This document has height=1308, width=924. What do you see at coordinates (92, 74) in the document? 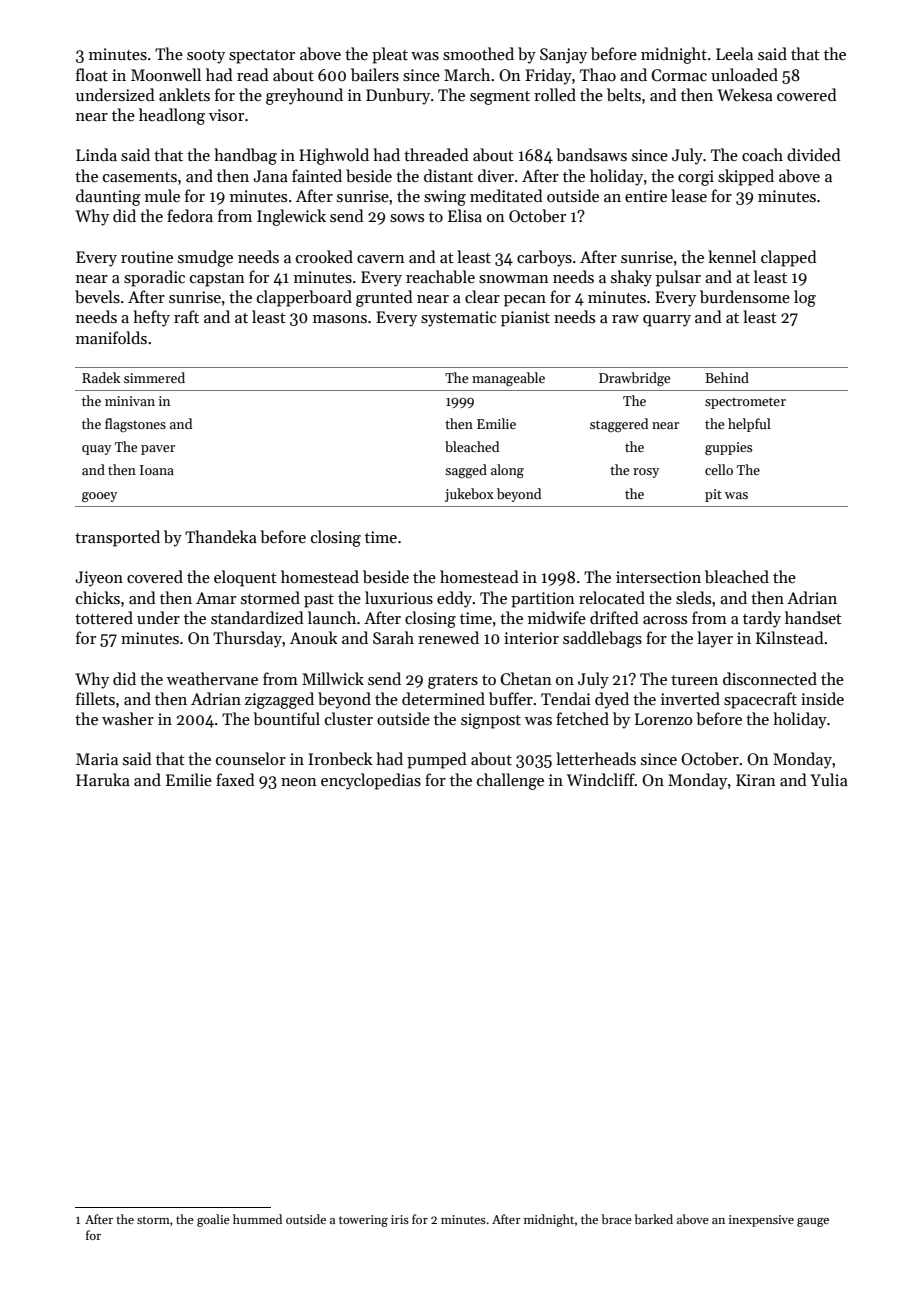
I see `float` at bounding box center [92, 74].
